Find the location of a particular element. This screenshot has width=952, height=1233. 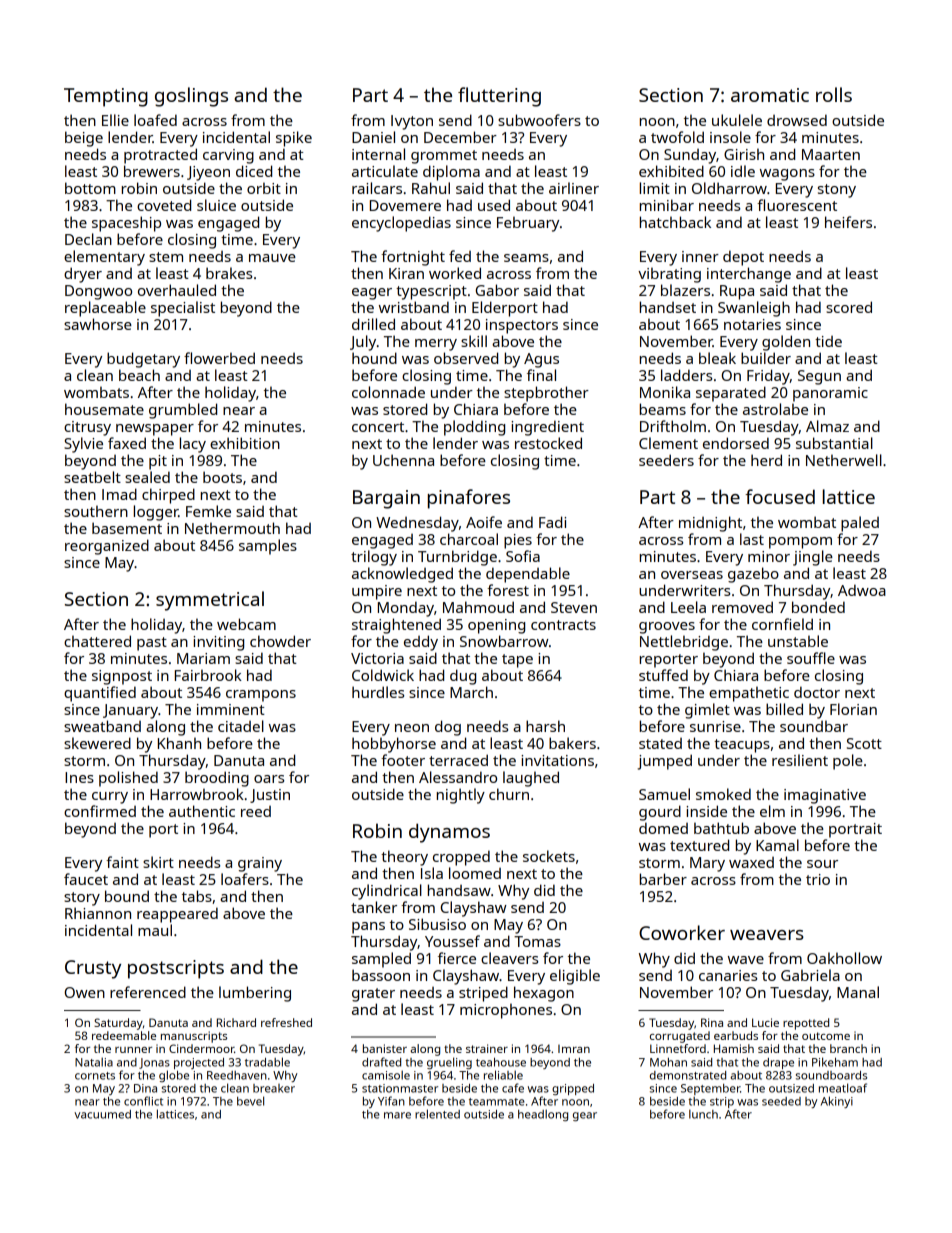

straightened is located at coordinates (396, 626).
